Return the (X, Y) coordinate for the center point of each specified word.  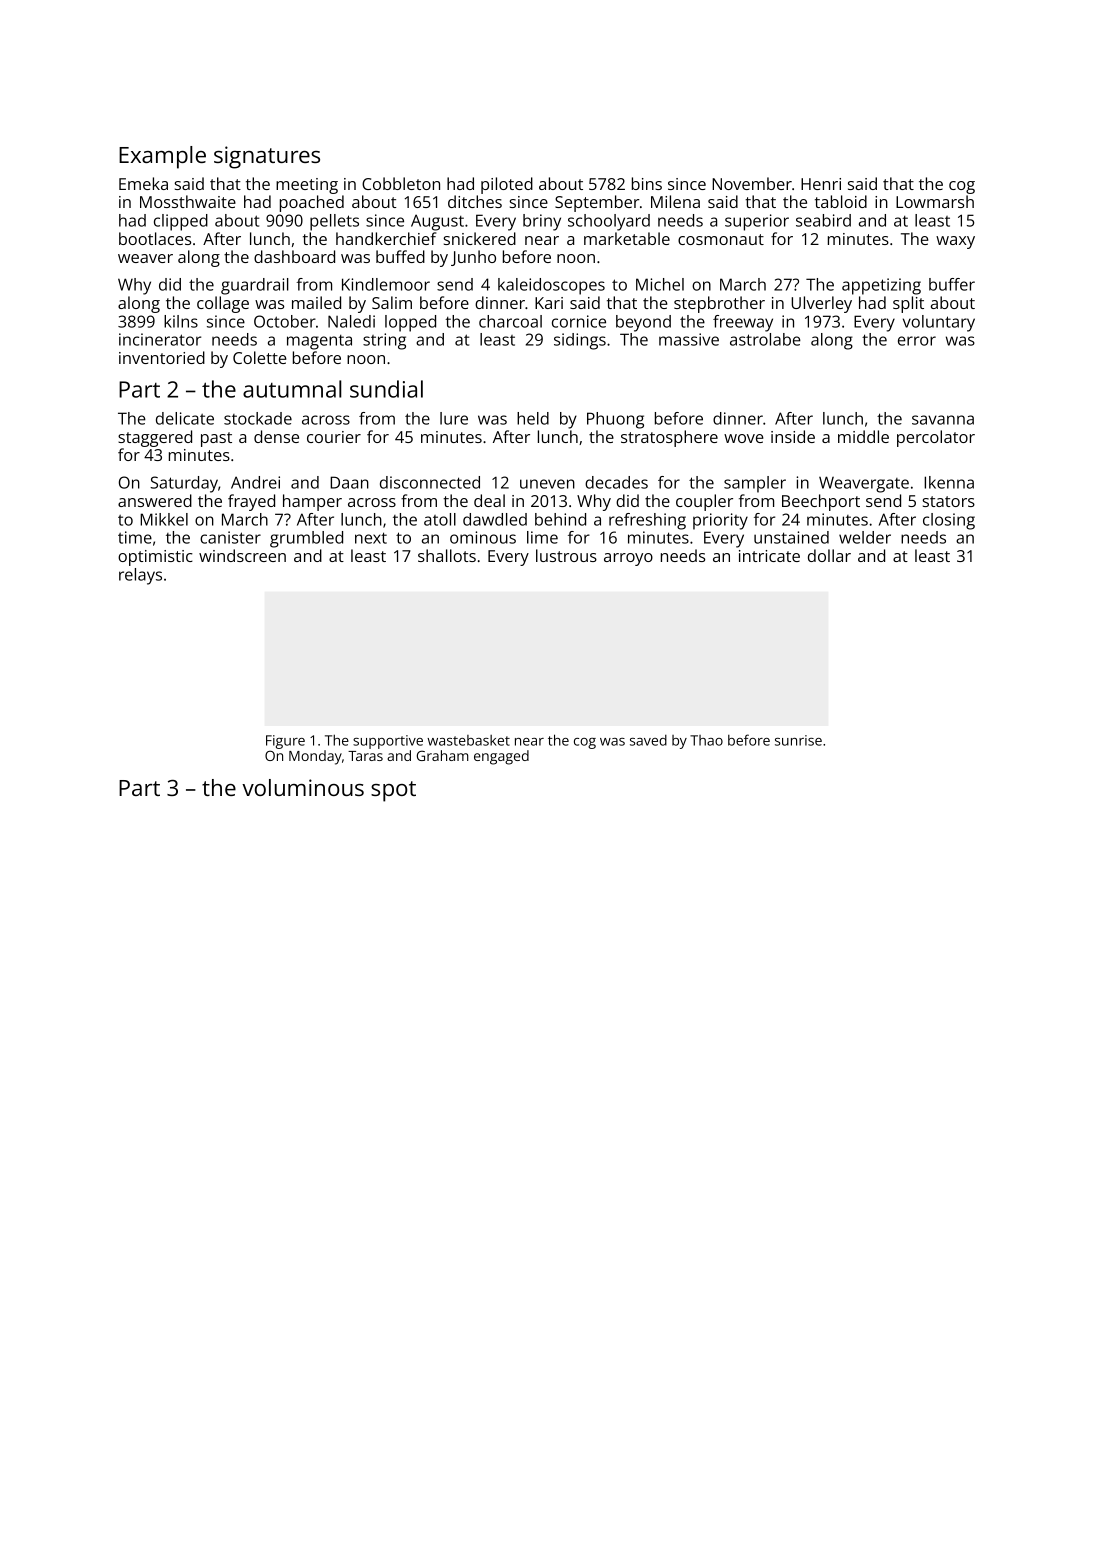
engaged (501, 757)
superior (757, 222)
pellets (334, 222)
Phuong (615, 420)
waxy (955, 242)
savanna (943, 420)
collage (223, 304)
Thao (706, 740)
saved (648, 740)
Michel (660, 284)
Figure (285, 742)
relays (140, 576)
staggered (155, 438)
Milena (675, 201)
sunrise (798, 740)
